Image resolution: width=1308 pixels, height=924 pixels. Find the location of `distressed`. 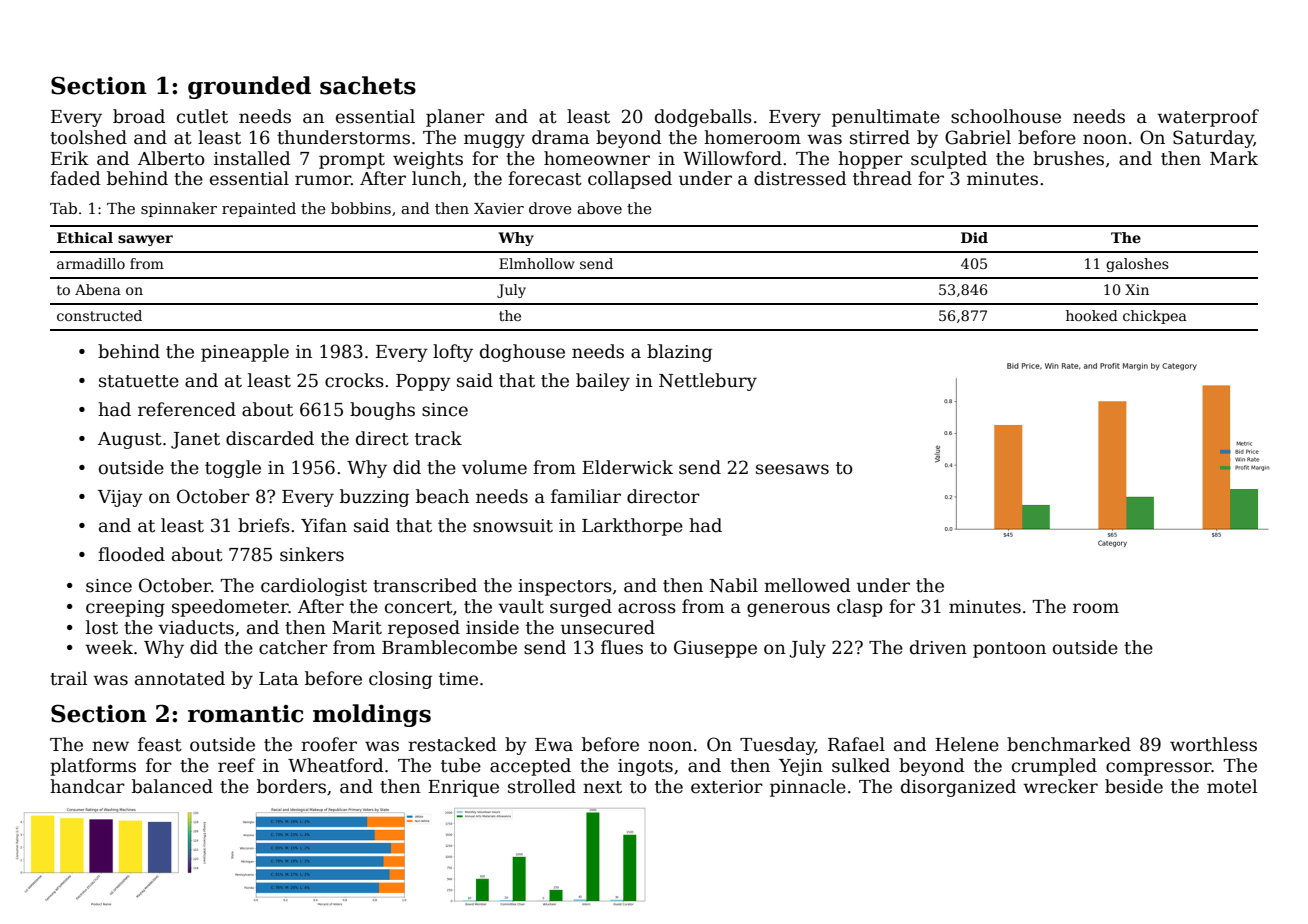

distressed is located at coordinates (800, 178).
